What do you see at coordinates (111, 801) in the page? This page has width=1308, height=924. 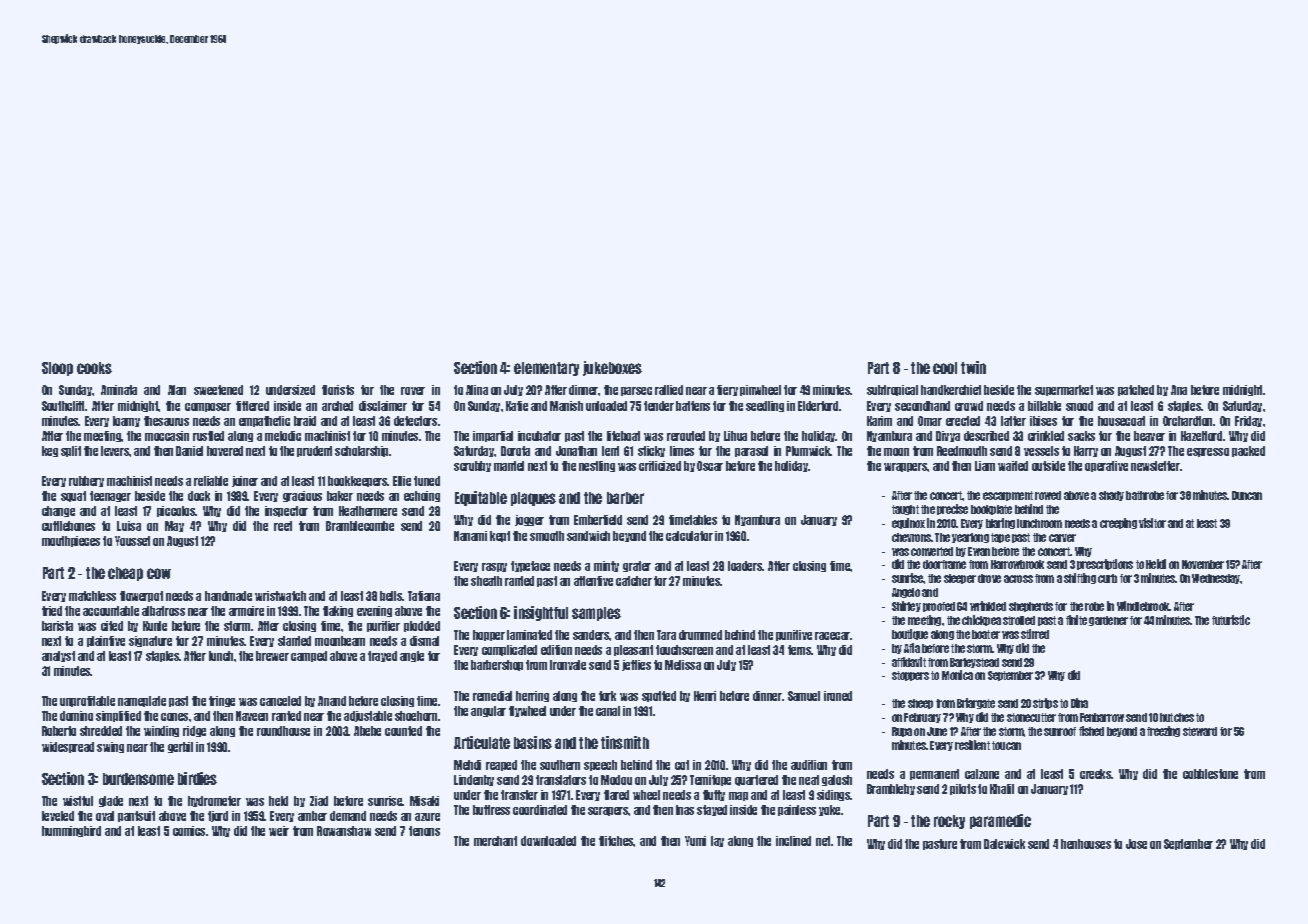 I see `glade` at bounding box center [111, 801].
